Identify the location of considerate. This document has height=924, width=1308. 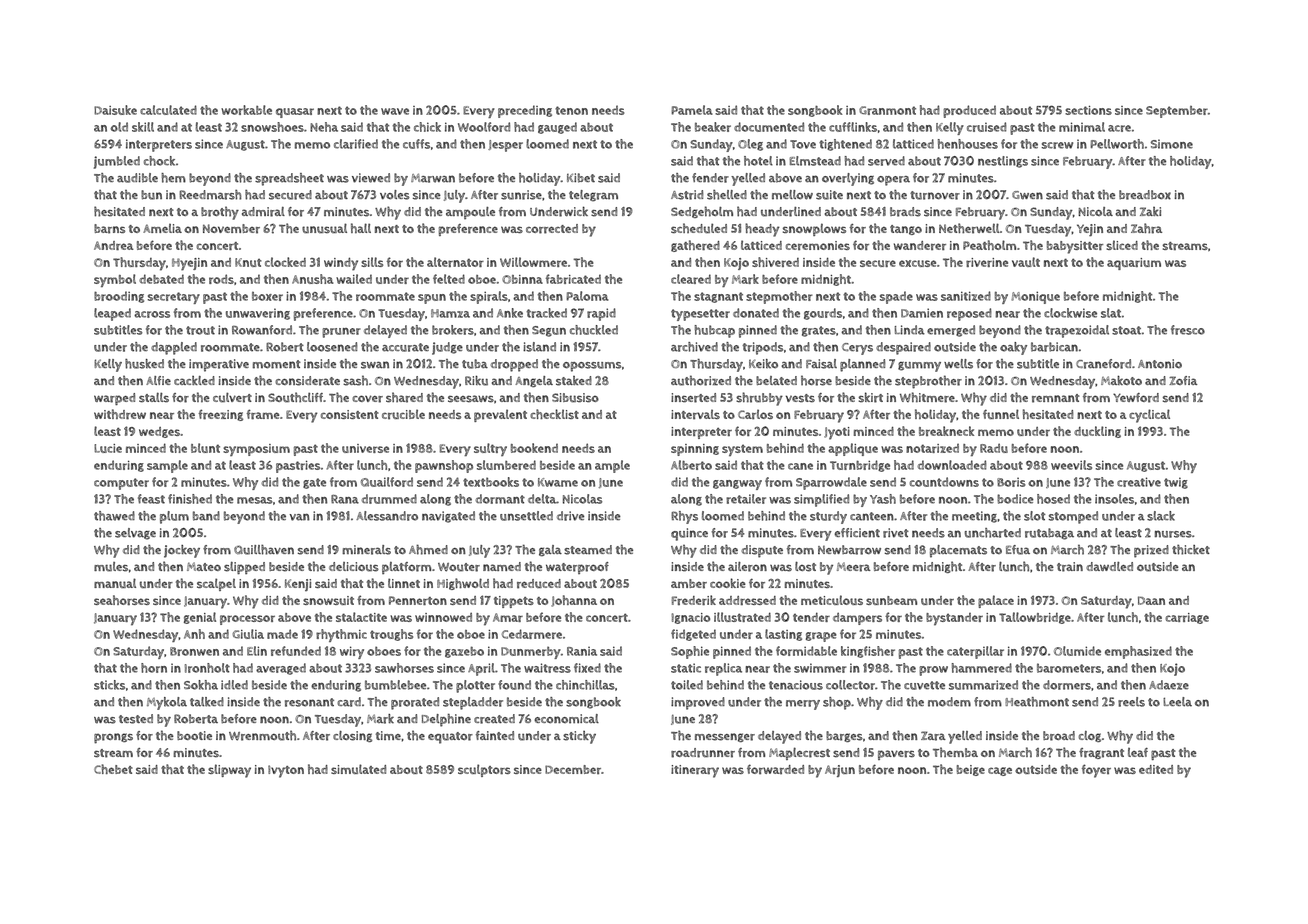
(307, 381).
